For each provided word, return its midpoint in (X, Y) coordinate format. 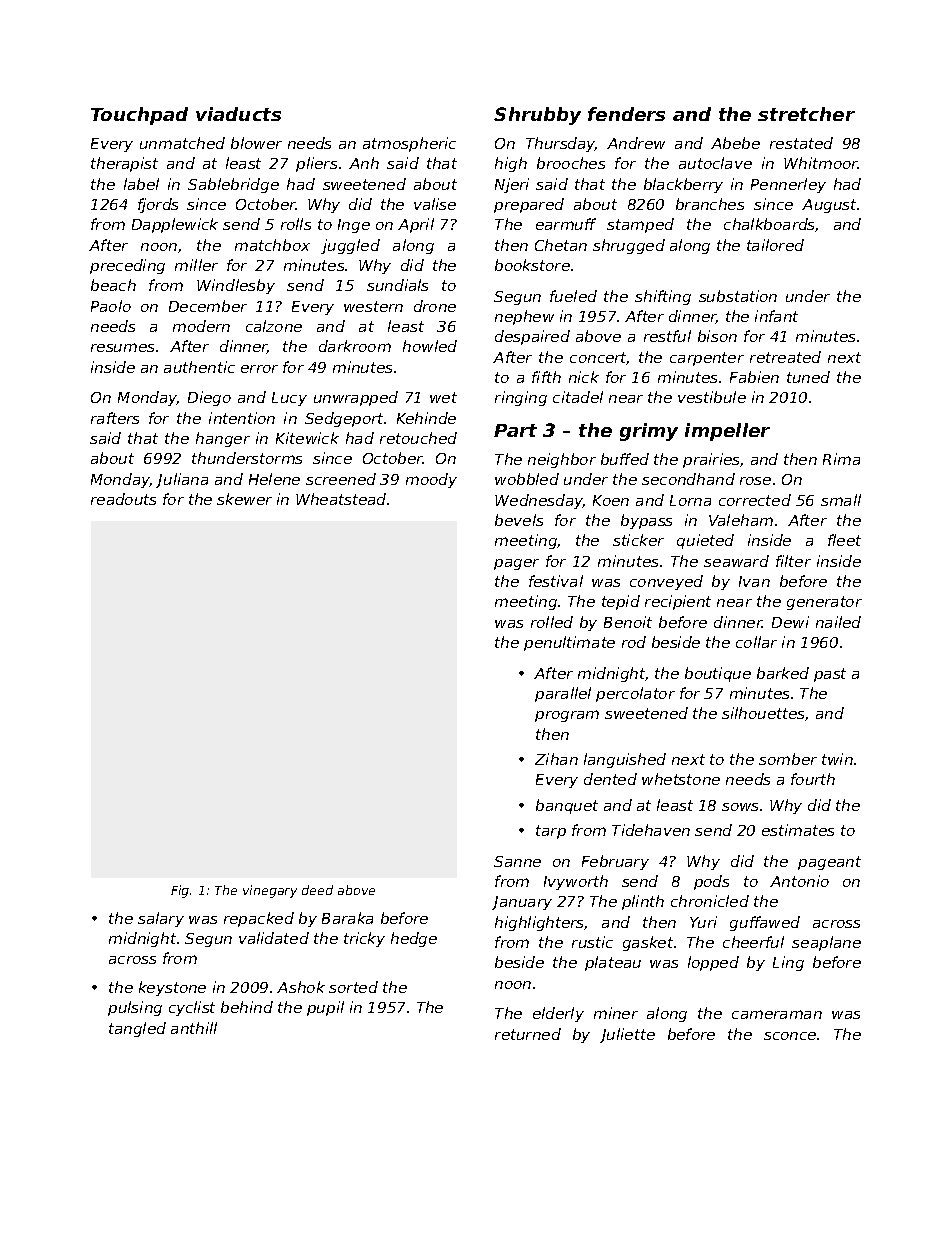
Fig (180, 891)
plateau (613, 963)
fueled (573, 296)
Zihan (556, 759)
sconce (790, 1036)
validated (274, 938)
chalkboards (770, 225)
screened (341, 479)
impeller (727, 432)
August (829, 206)
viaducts (238, 114)
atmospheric (409, 144)
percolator (635, 694)
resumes (122, 347)
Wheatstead (341, 499)
